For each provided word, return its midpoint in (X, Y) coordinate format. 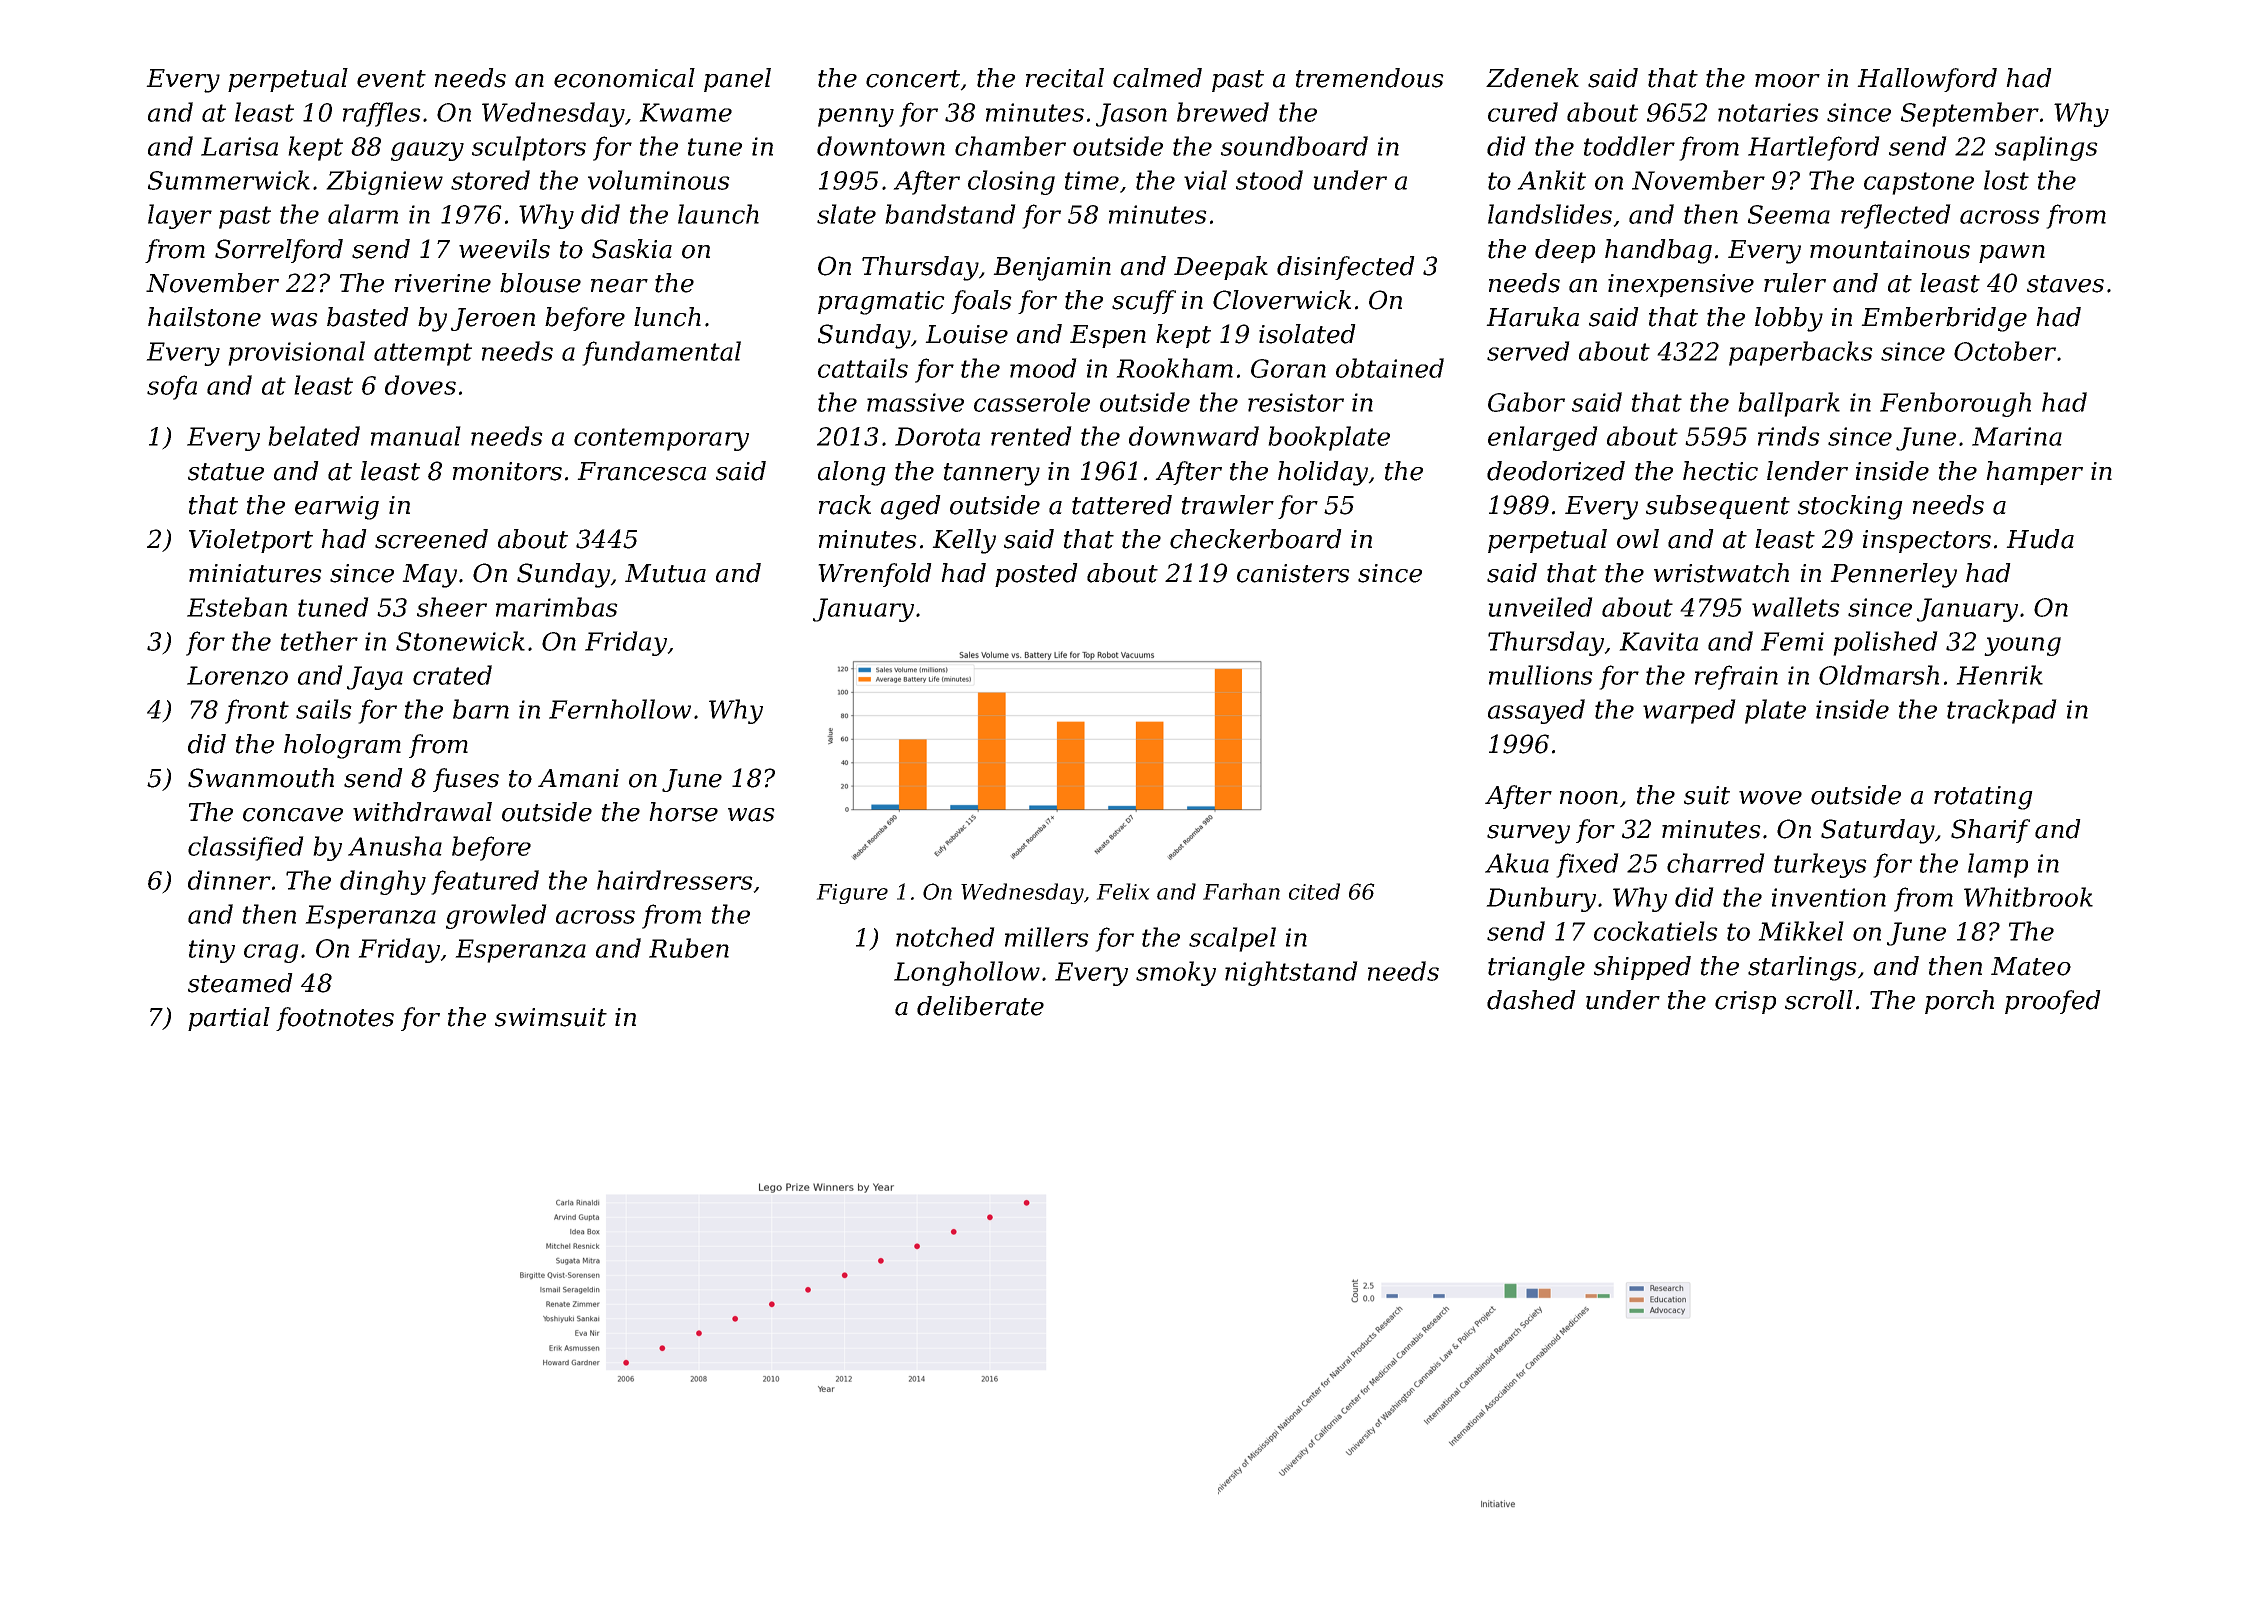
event (391, 79)
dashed (1531, 1000)
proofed (2053, 1002)
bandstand (950, 214)
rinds (1789, 436)
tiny (212, 951)
